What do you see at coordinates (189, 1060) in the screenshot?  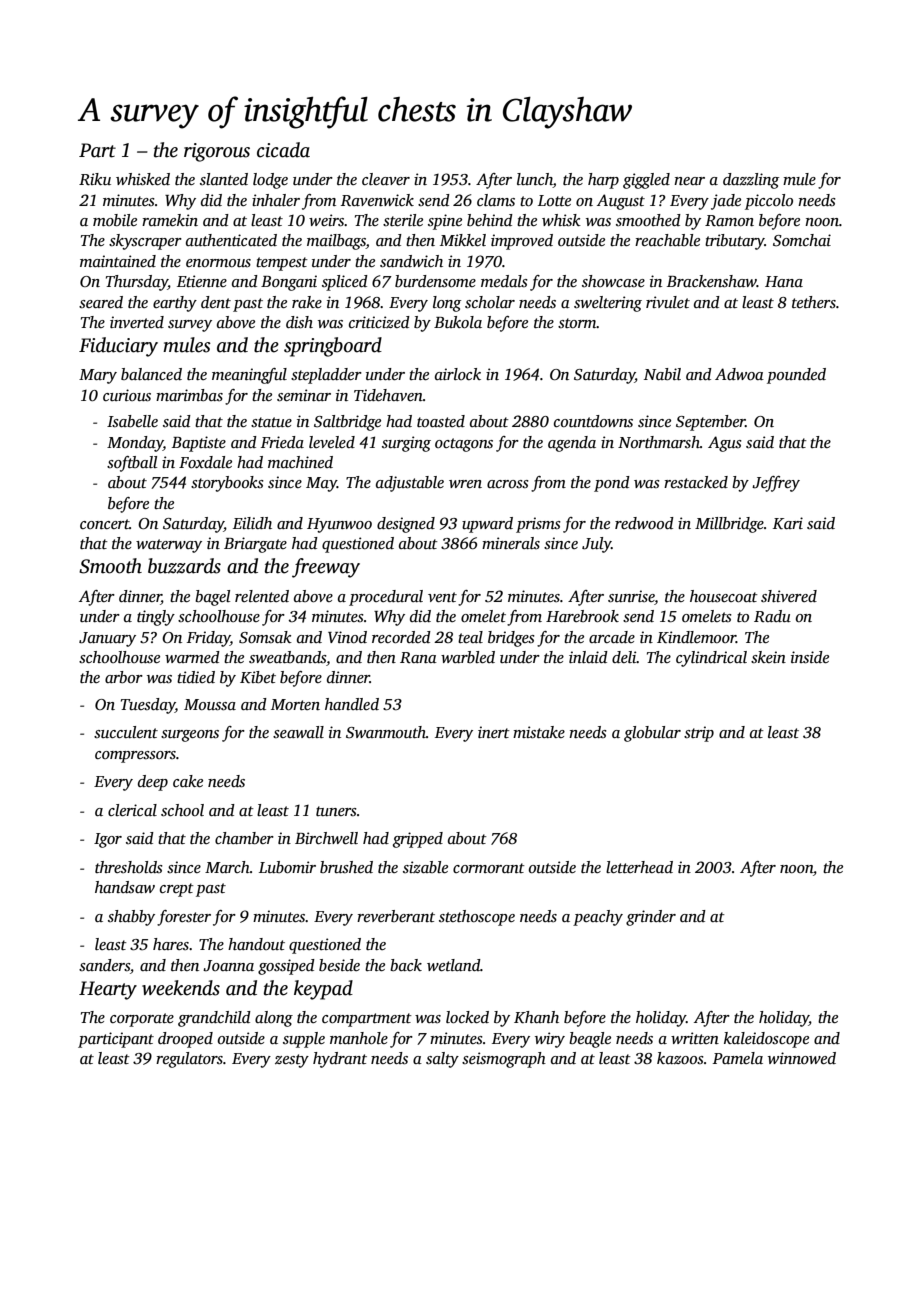 I see `regulators` at bounding box center [189, 1060].
